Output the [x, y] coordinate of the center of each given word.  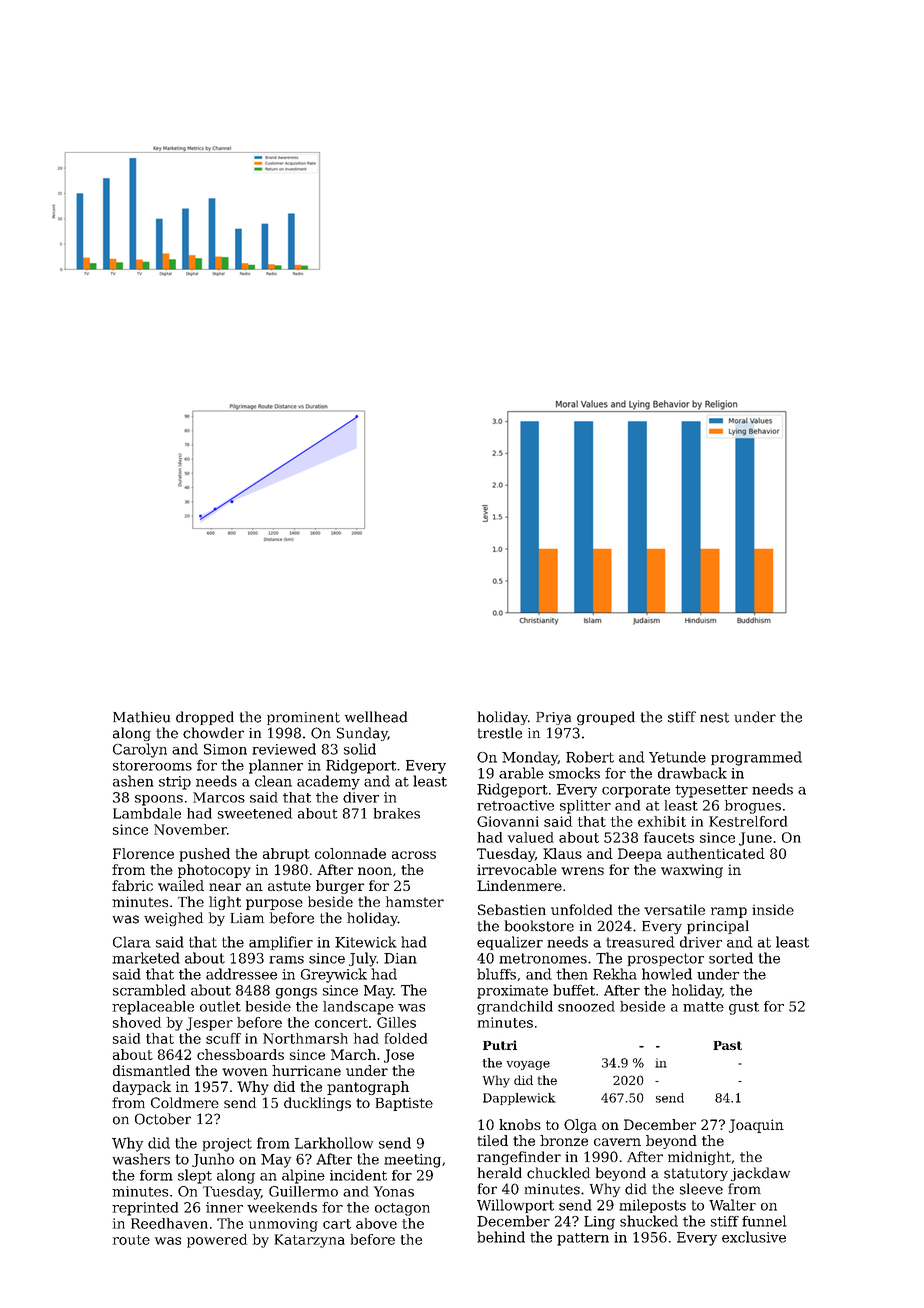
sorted [731, 958]
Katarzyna [310, 1241]
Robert [590, 757]
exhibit [662, 821]
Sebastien [512, 909]
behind [501, 1237]
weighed [173, 919]
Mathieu [141, 717]
